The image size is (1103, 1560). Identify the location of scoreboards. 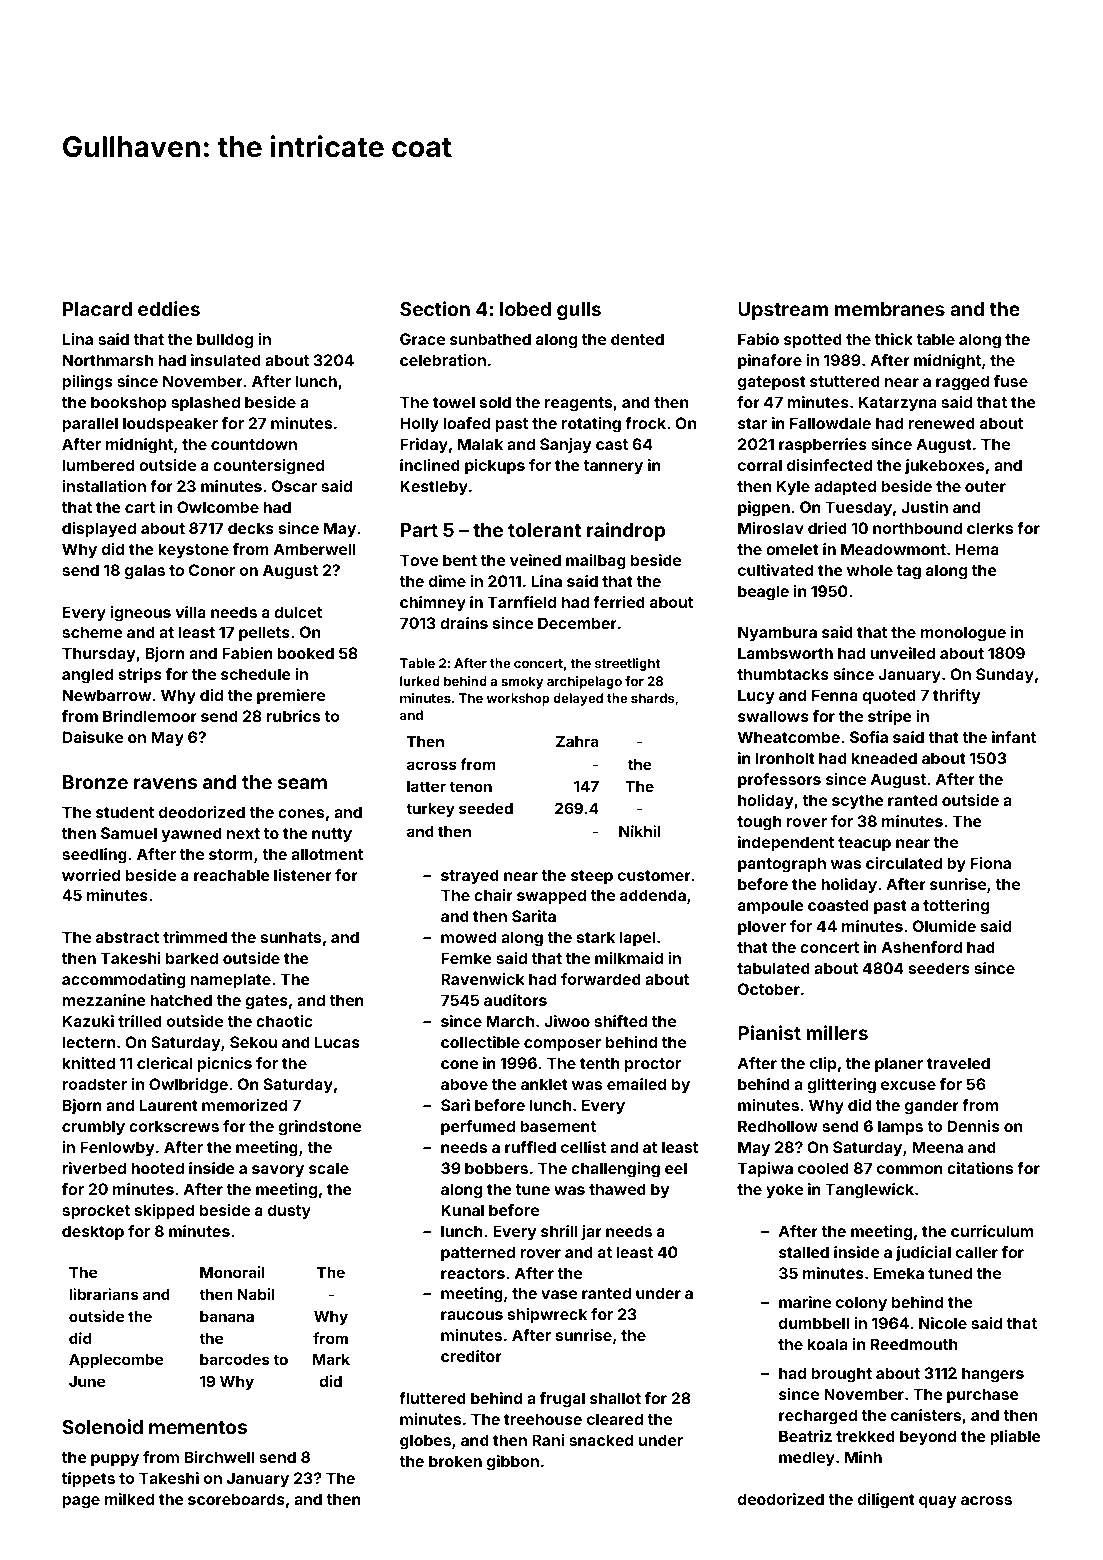
(236, 1499).
